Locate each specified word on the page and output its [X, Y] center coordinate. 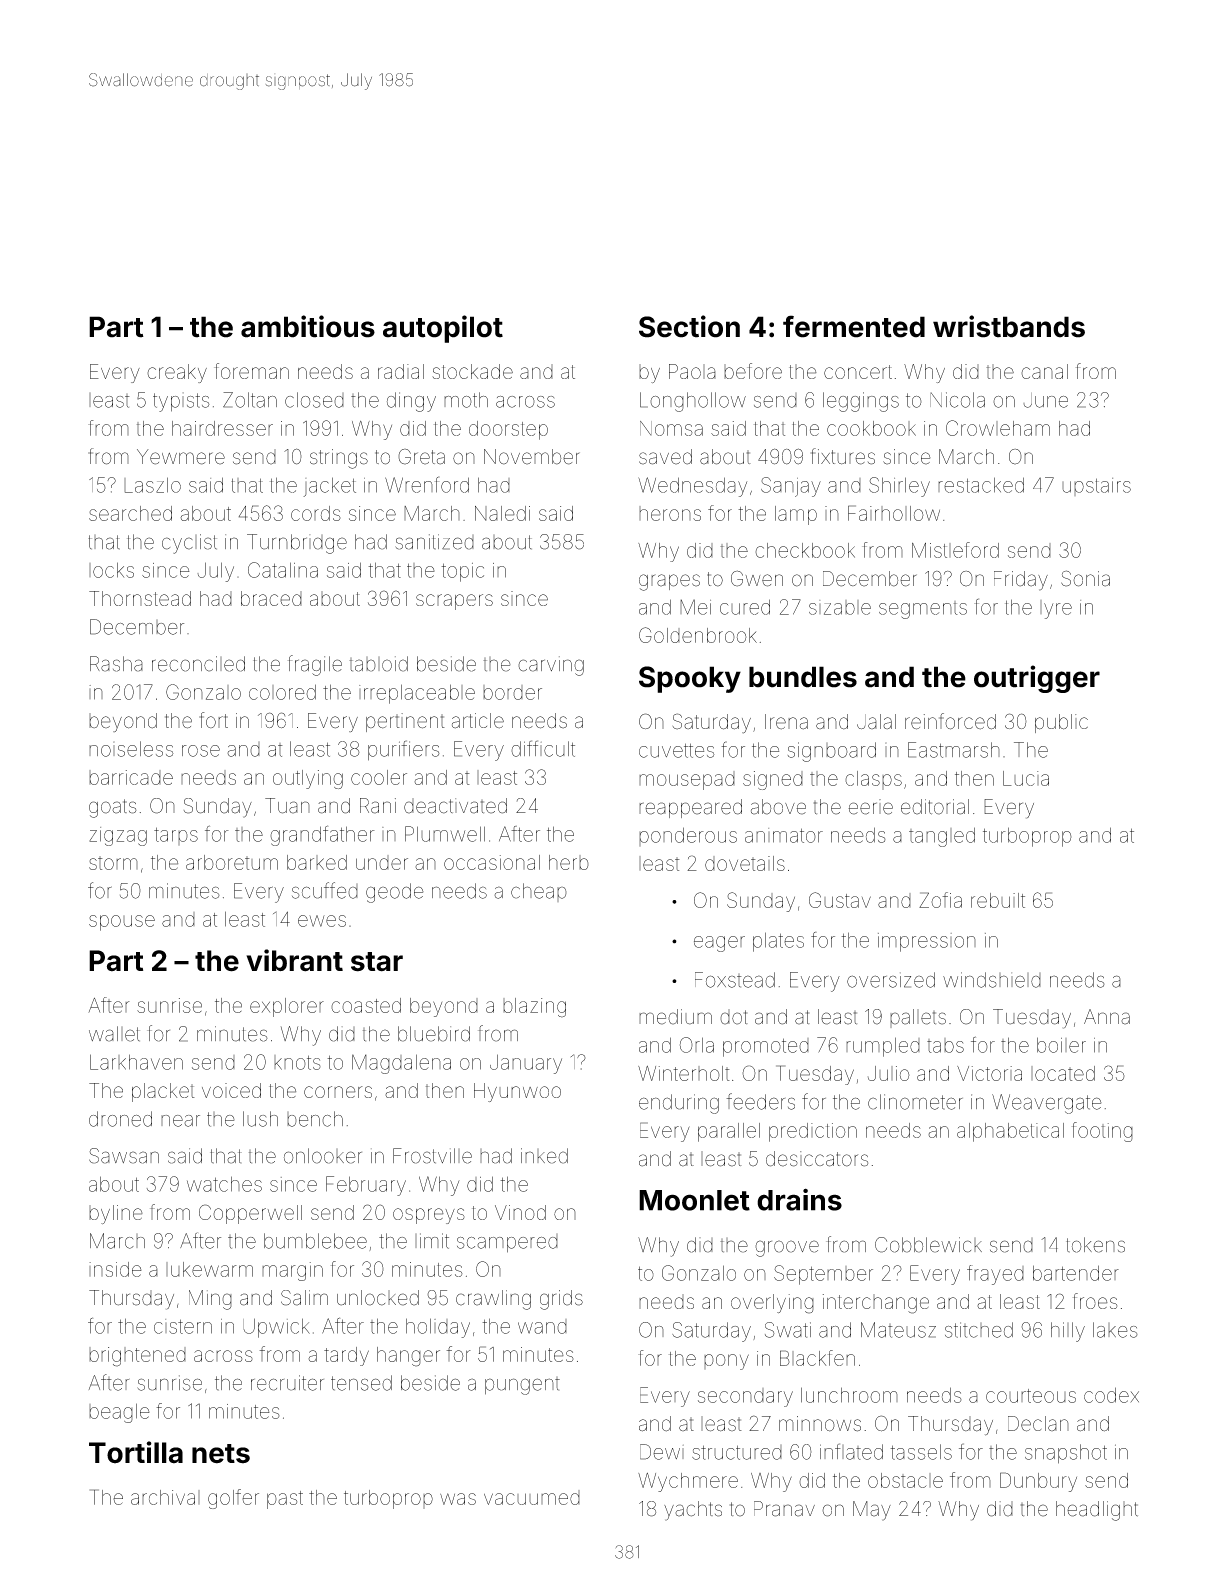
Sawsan [124, 1156]
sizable [840, 607]
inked [544, 1156]
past [285, 1500]
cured [745, 607]
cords [316, 513]
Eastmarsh [954, 750]
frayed [995, 1275]
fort [213, 720]
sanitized [434, 542]
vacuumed [532, 1497]
